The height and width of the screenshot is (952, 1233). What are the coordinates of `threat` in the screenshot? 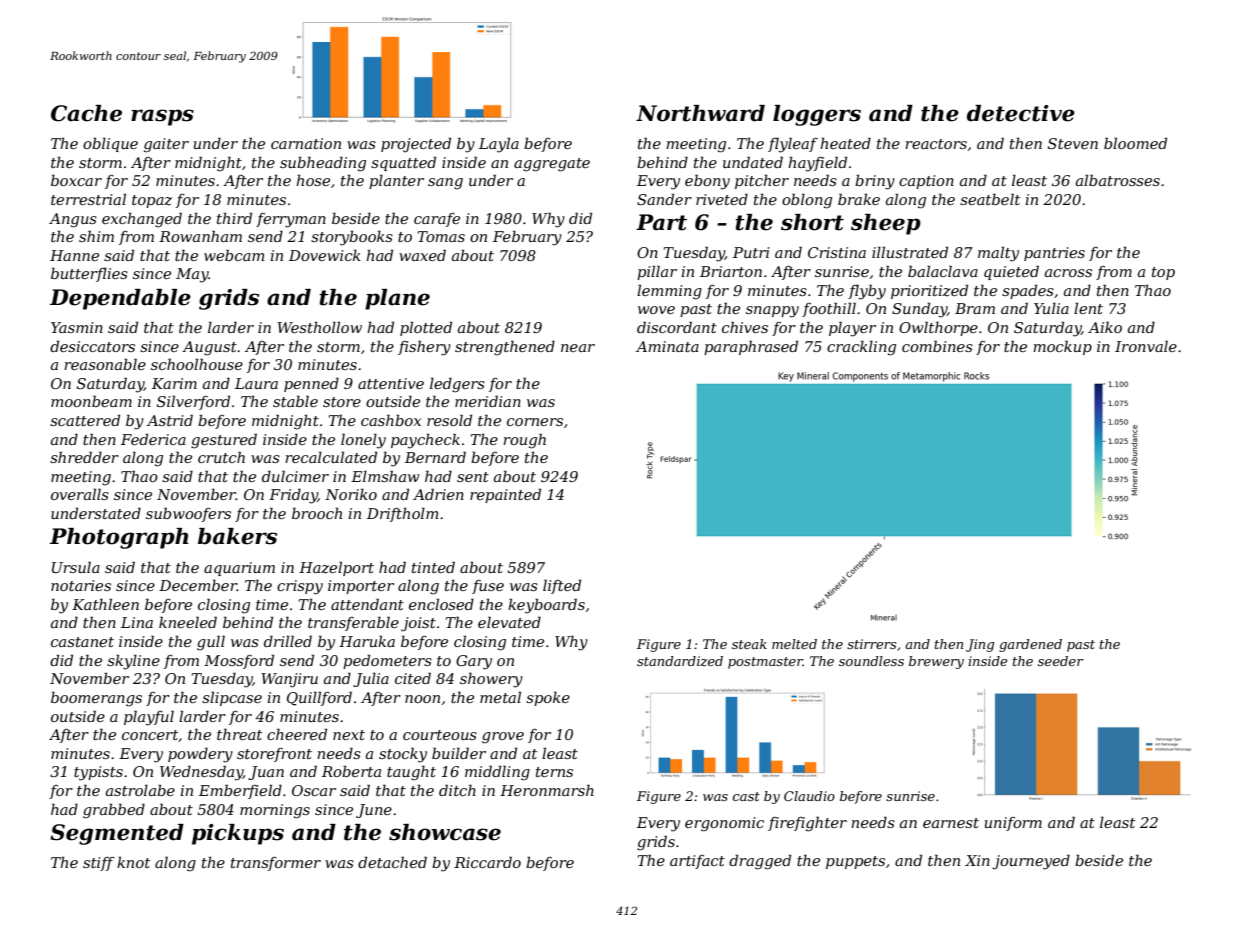 It's located at (239, 734).
